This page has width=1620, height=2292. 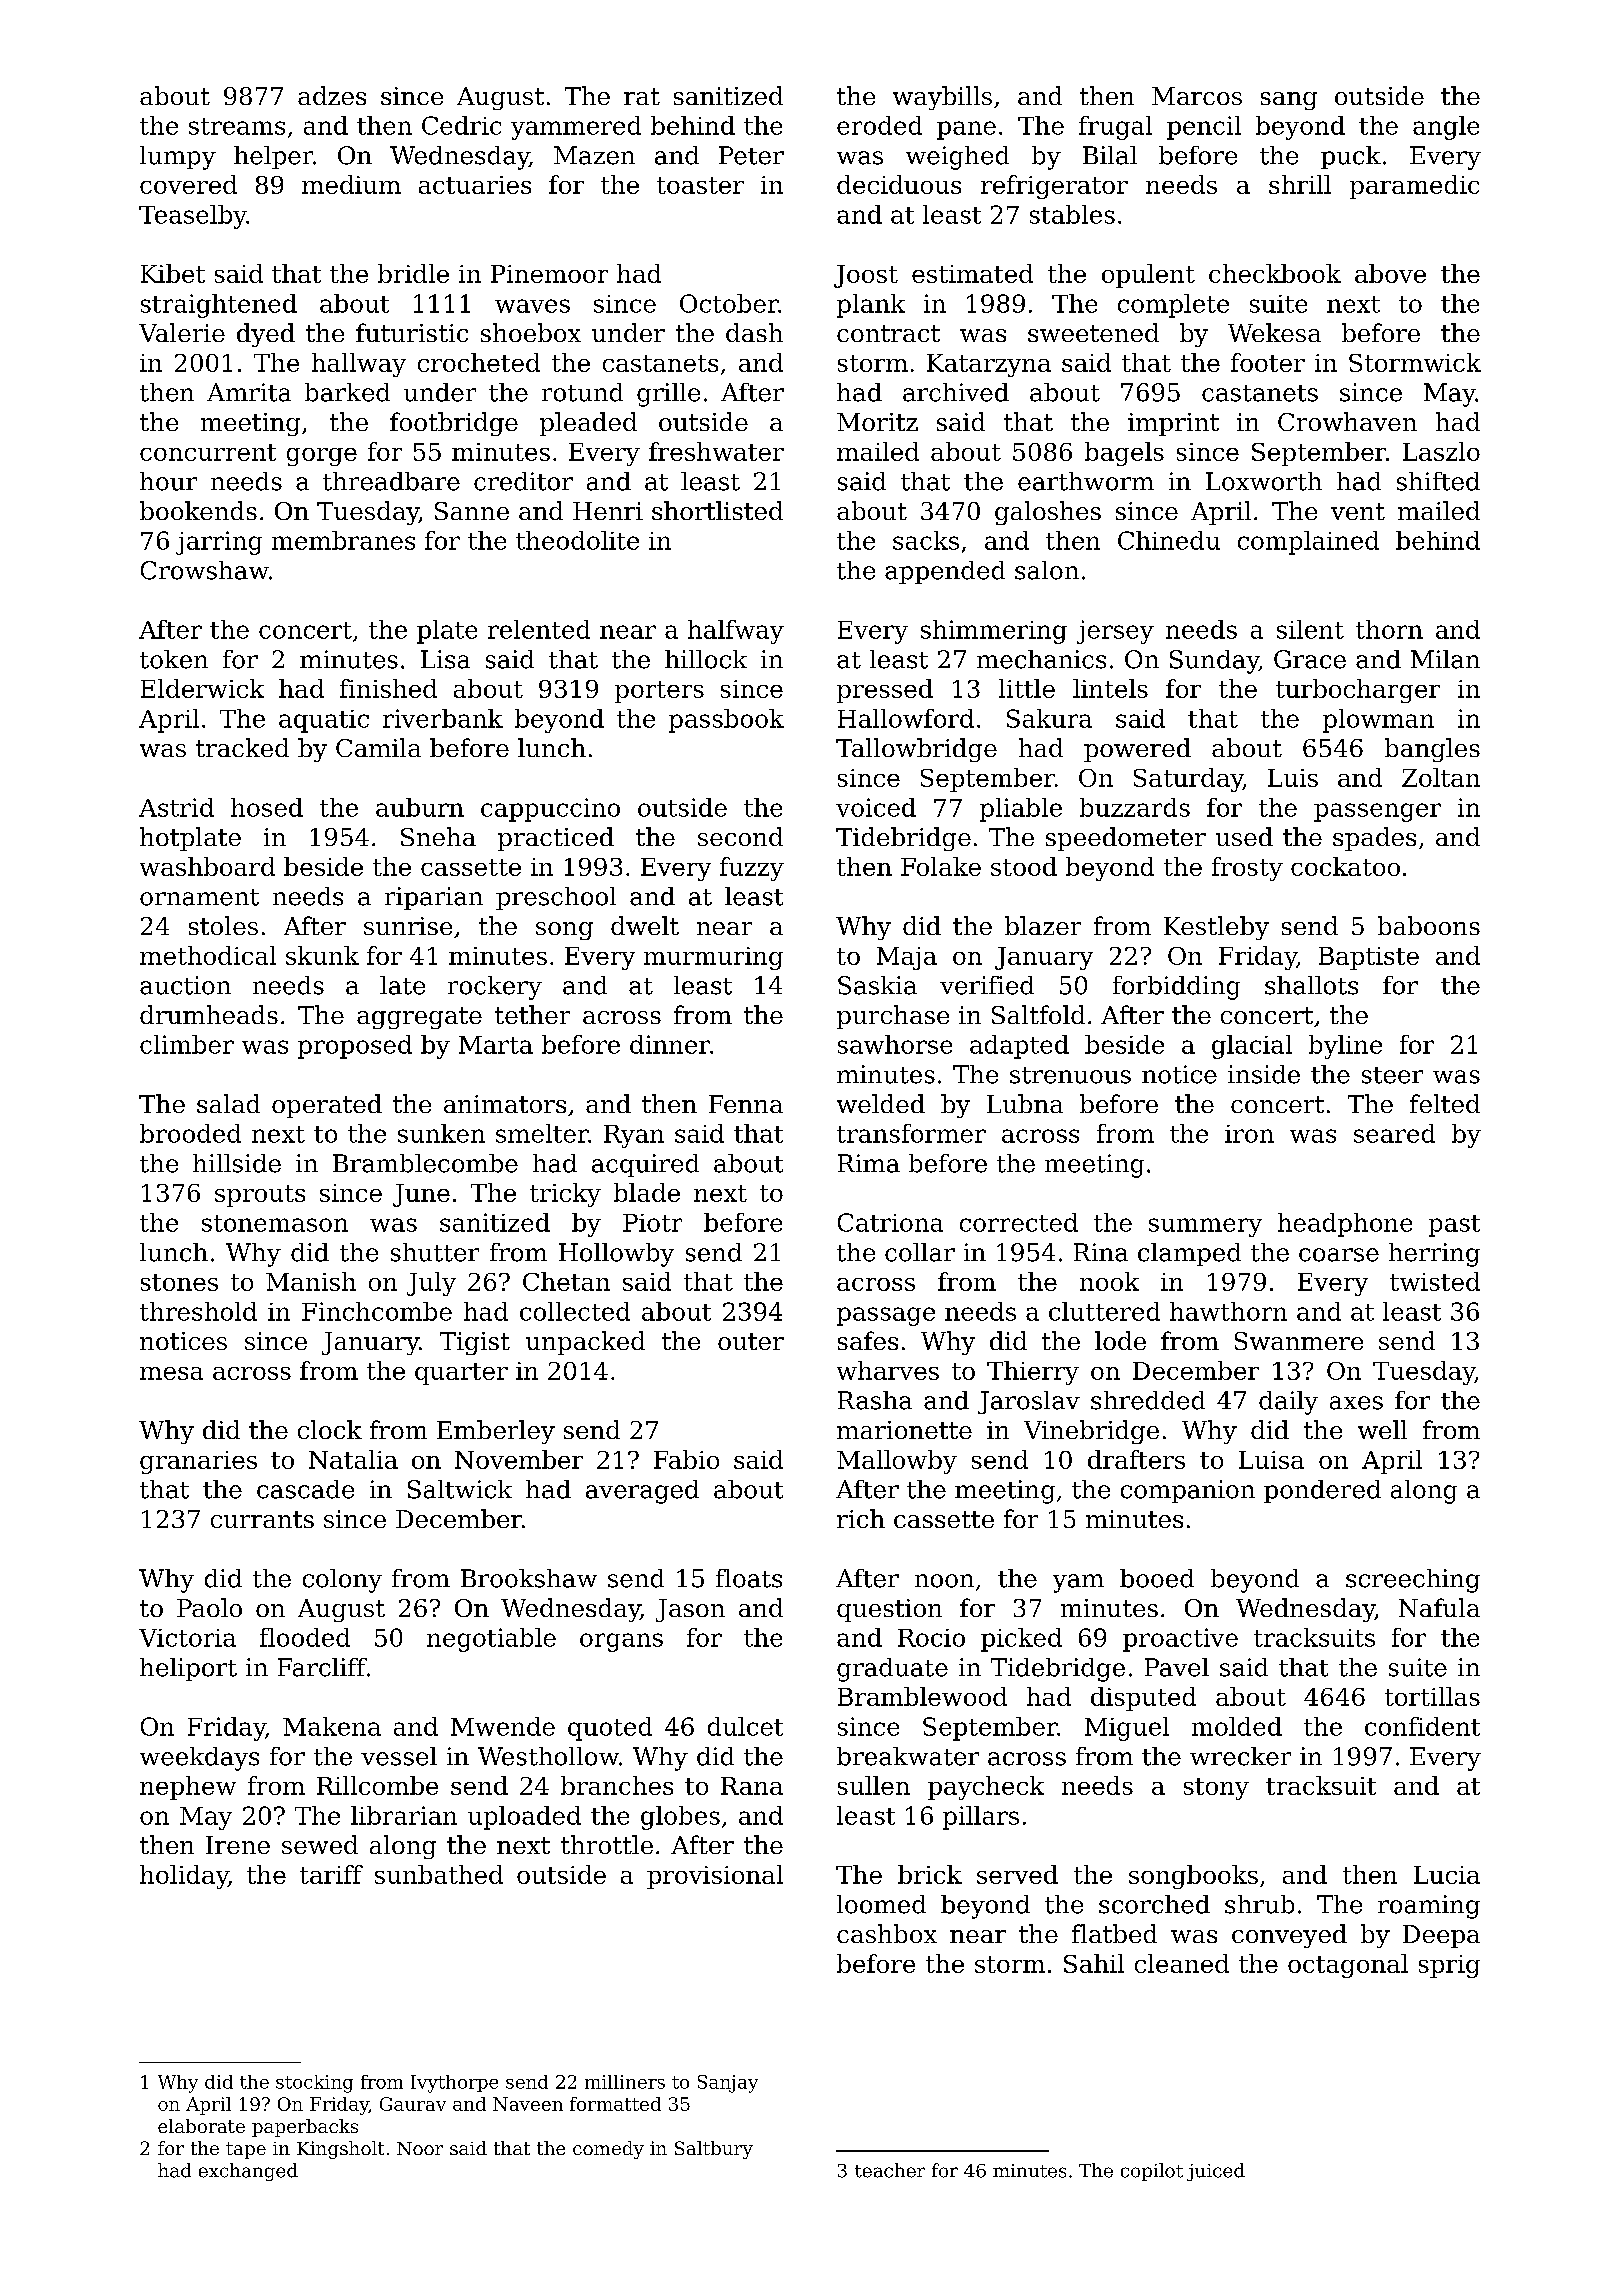 I want to click on Cedric, so click(x=461, y=125).
